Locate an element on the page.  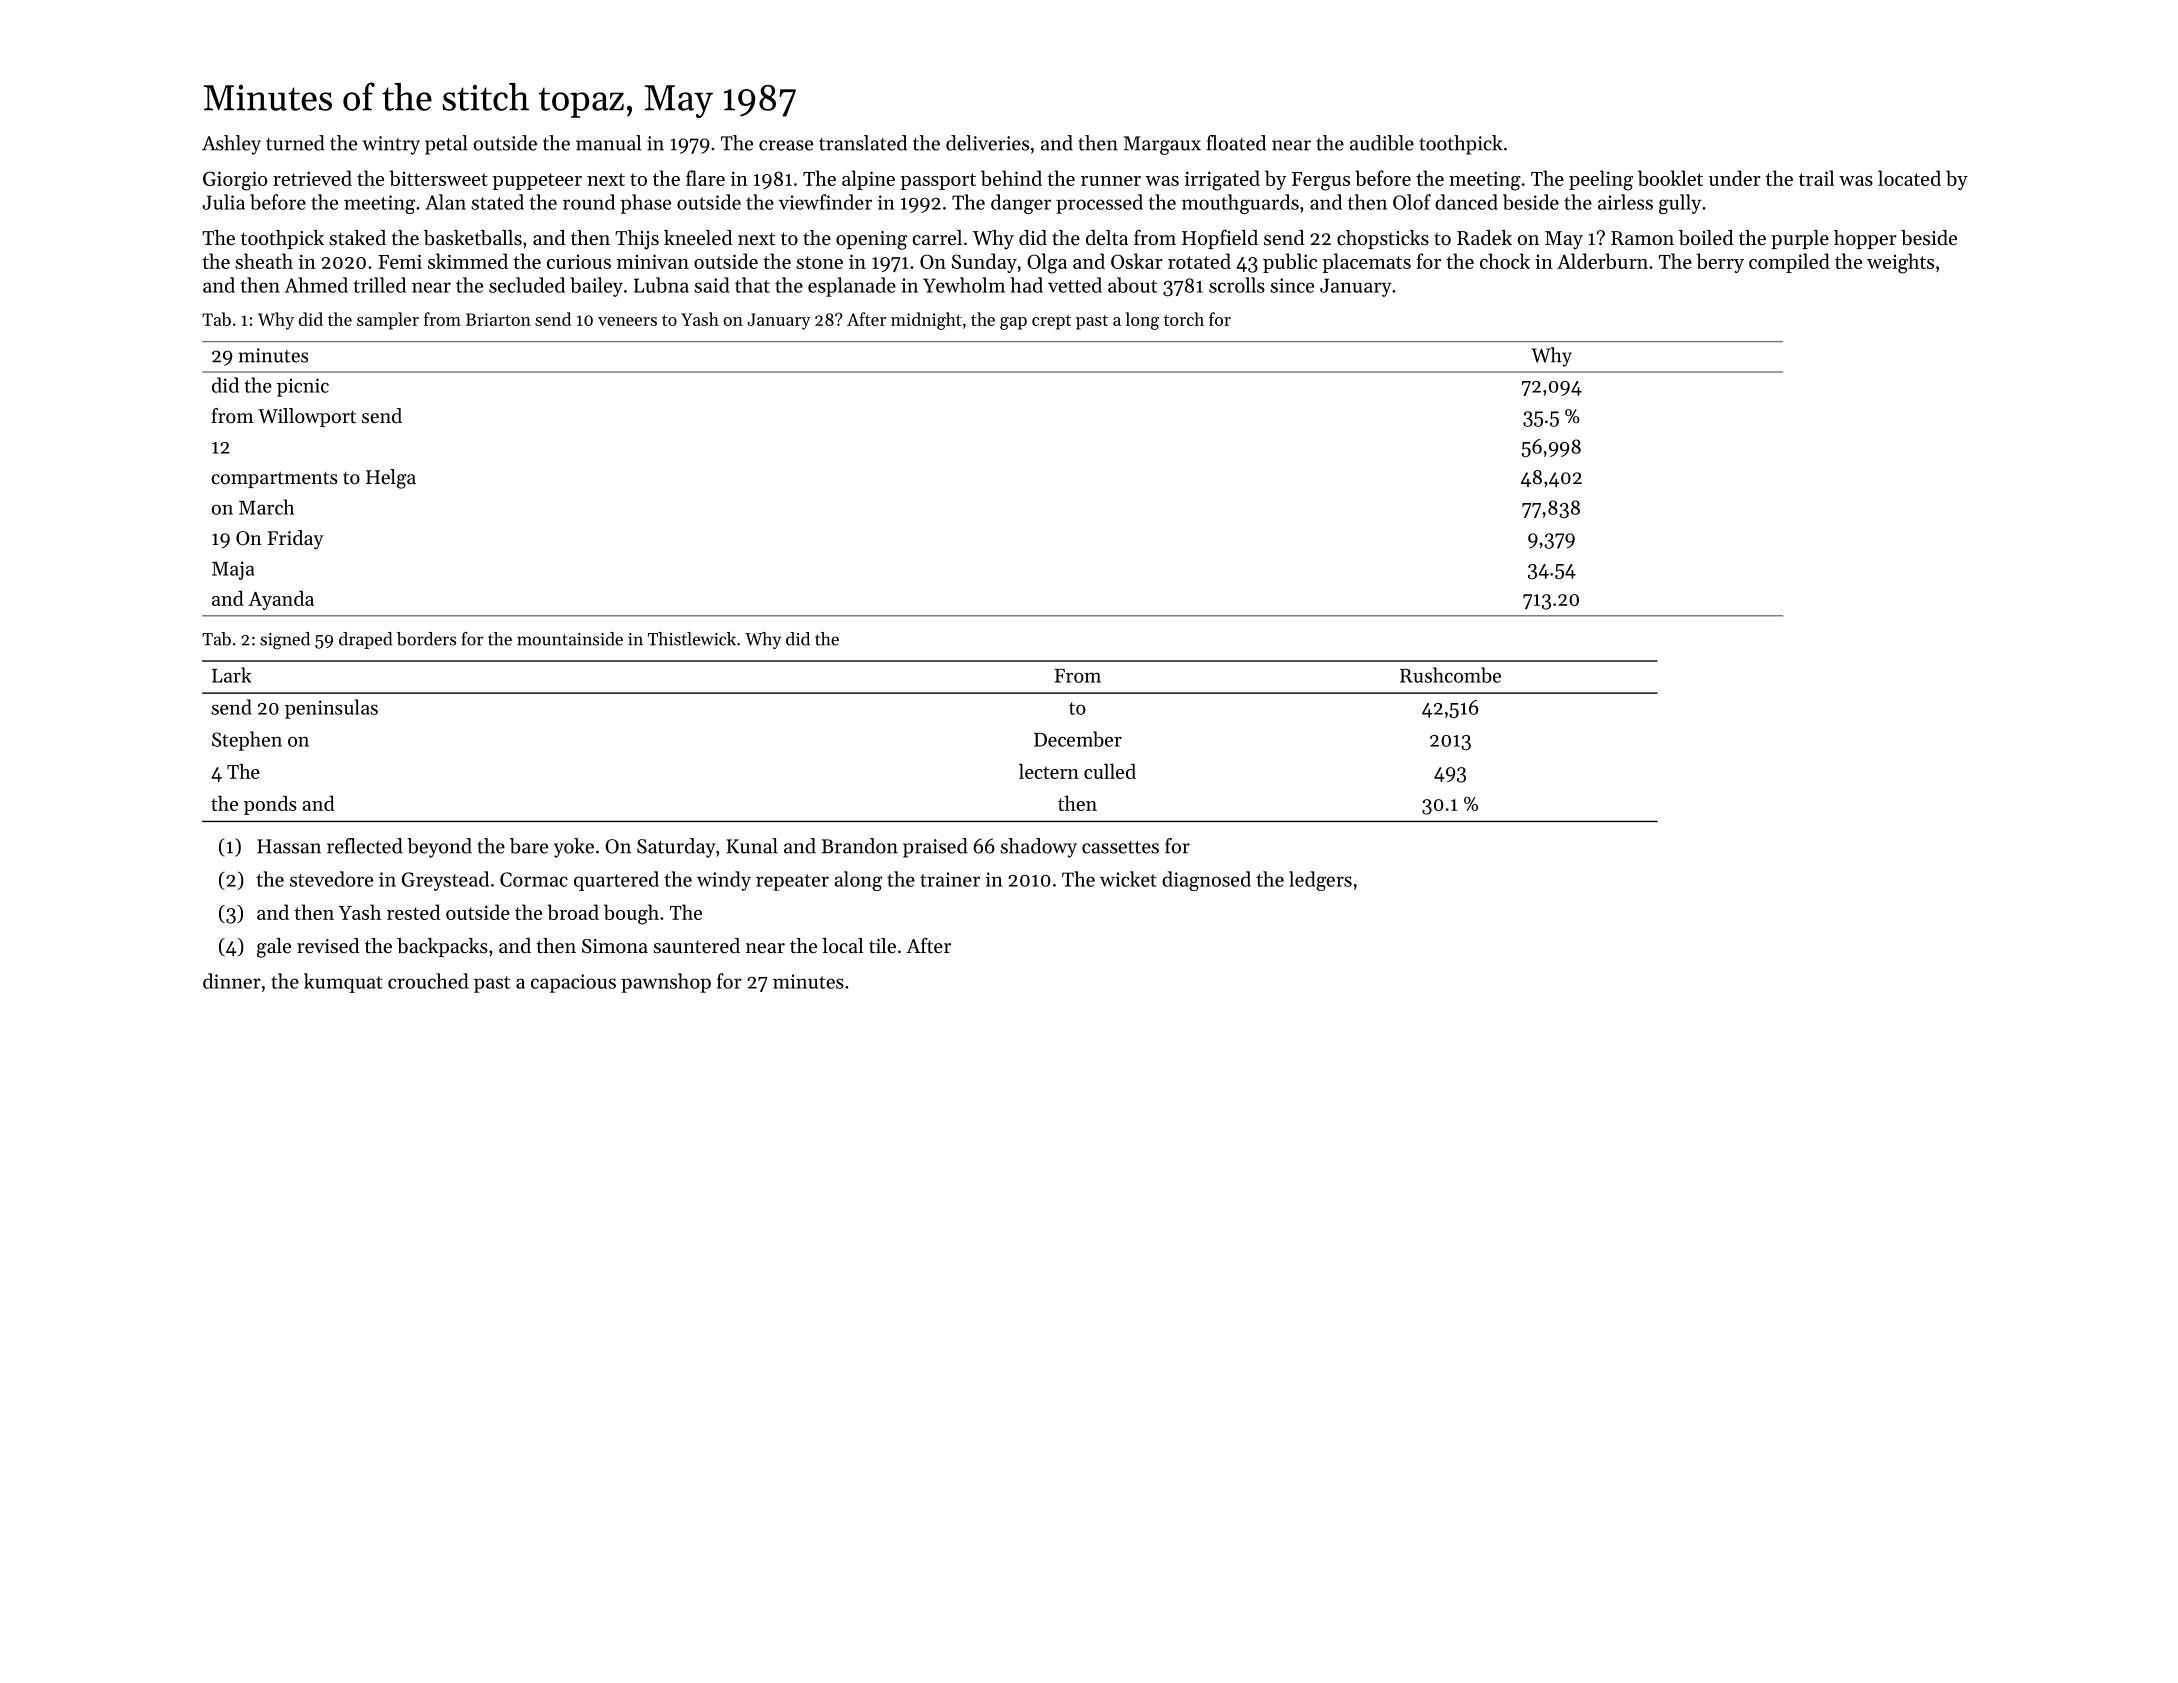
tile is located at coordinates (882, 945).
